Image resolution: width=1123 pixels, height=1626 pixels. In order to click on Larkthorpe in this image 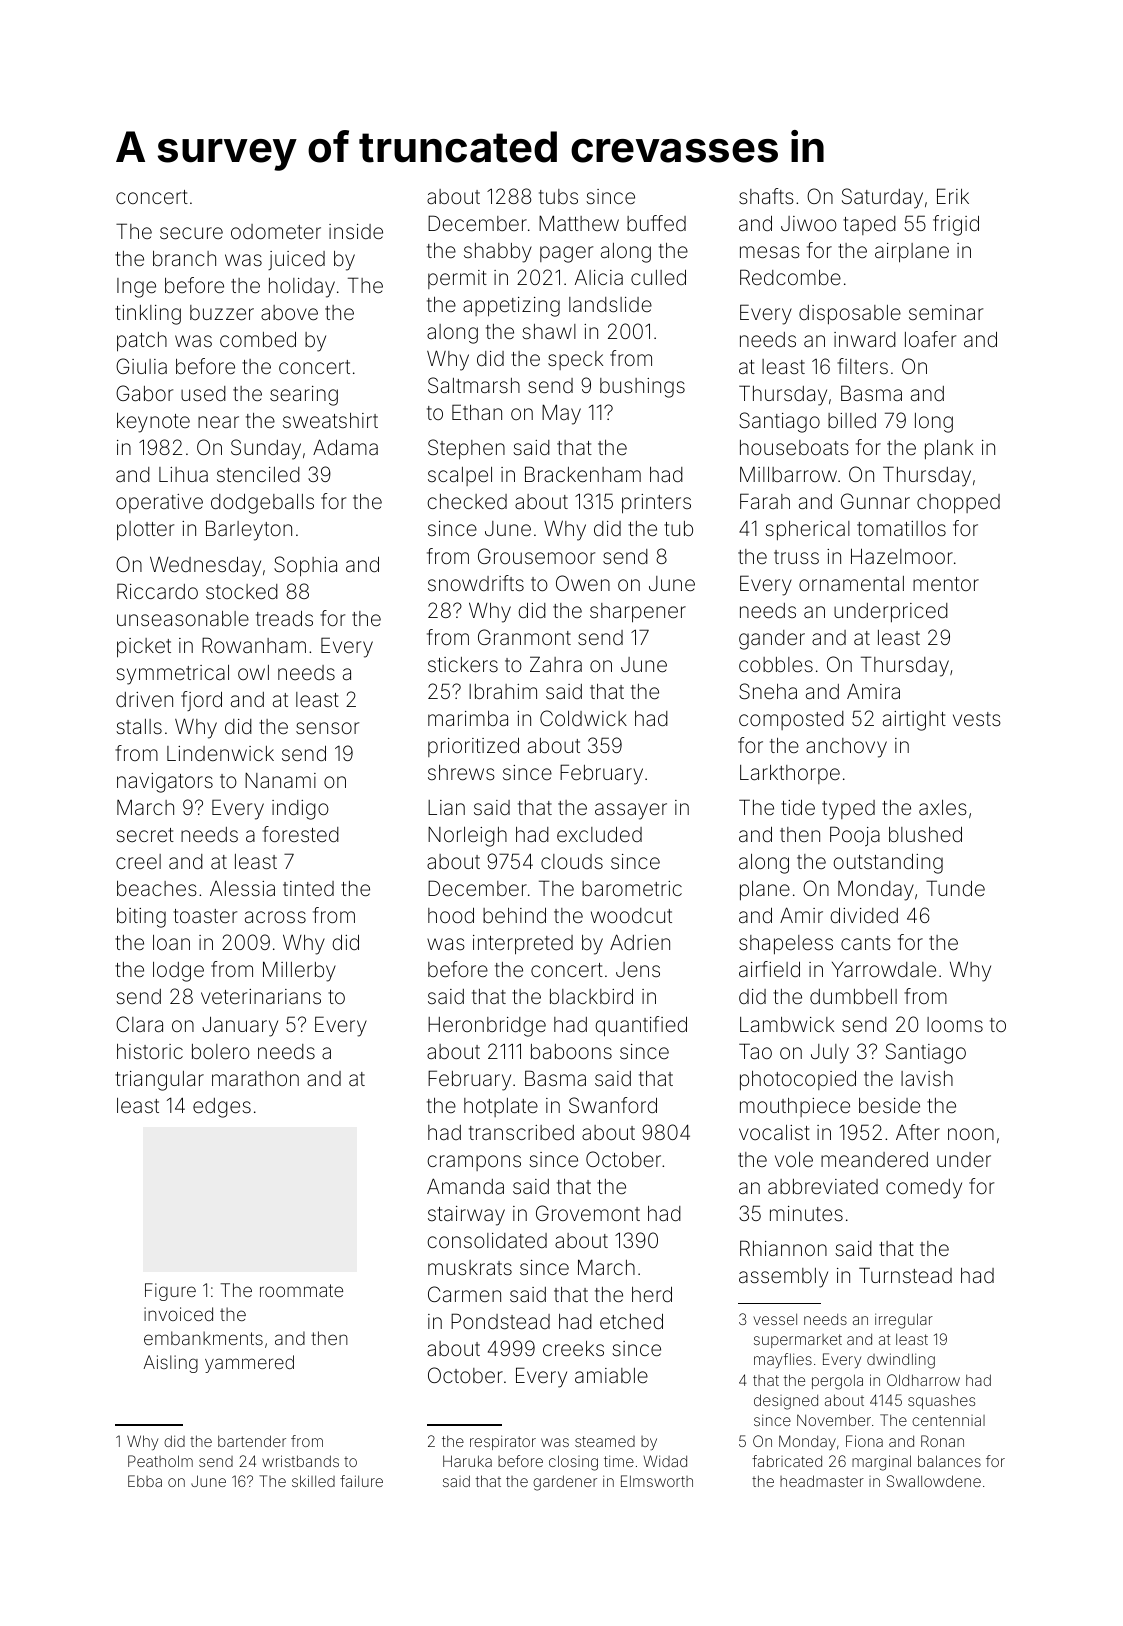, I will do `click(790, 774)`.
